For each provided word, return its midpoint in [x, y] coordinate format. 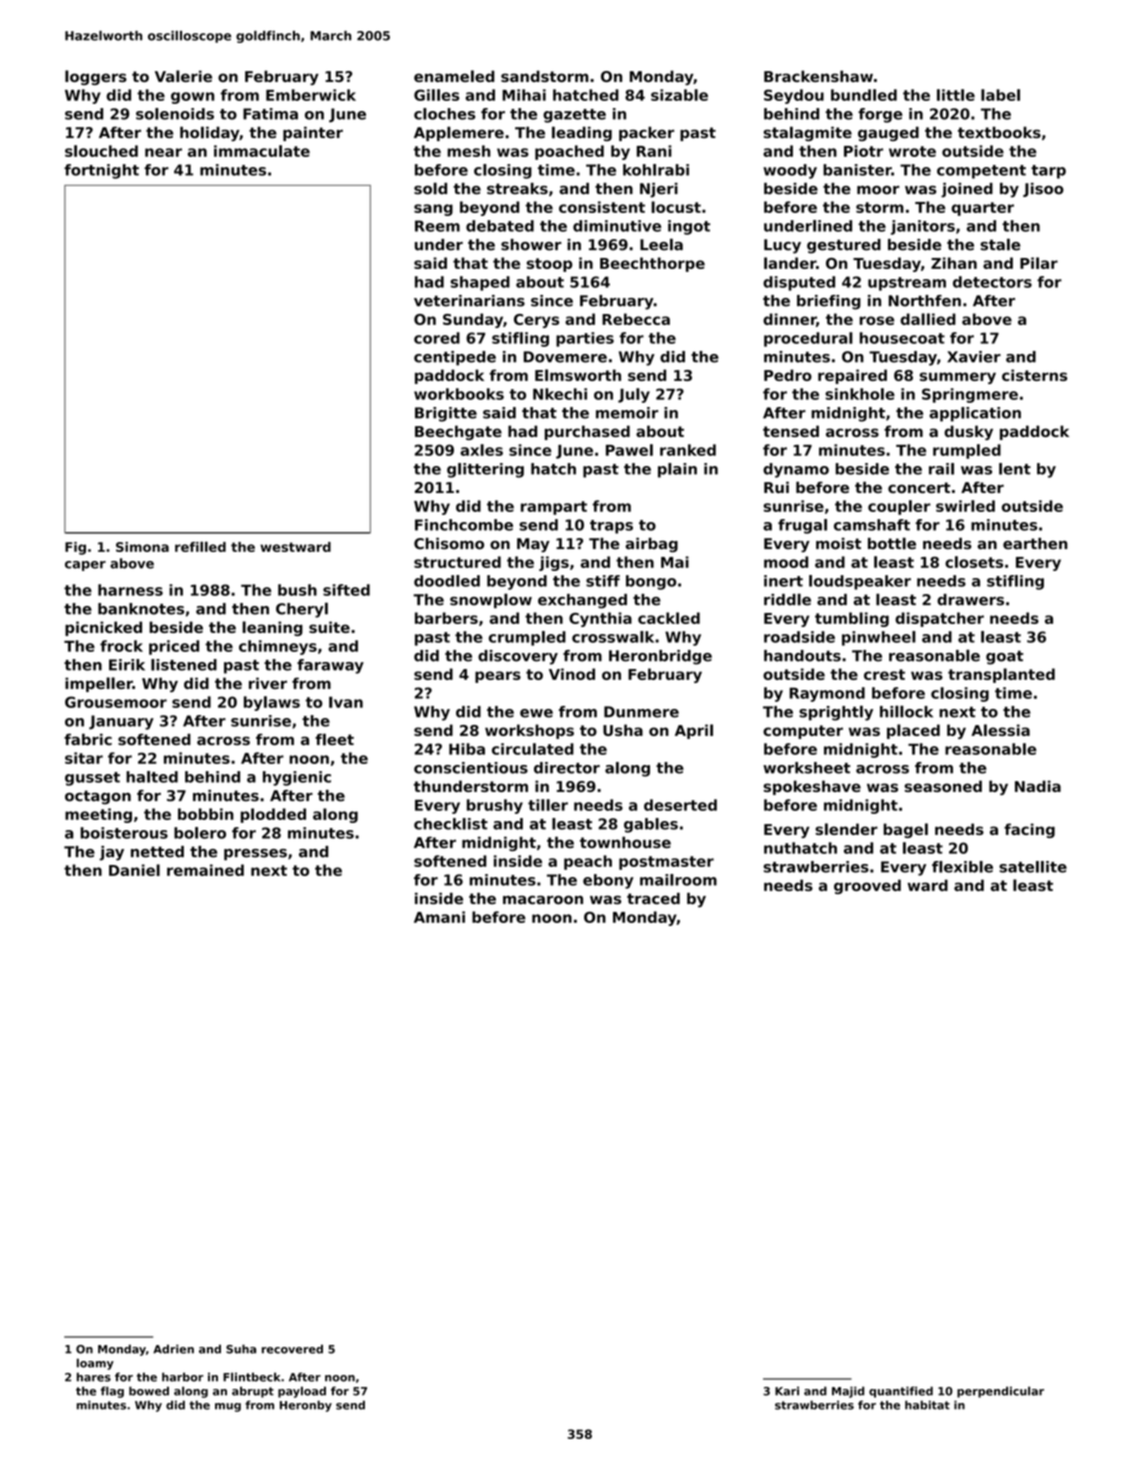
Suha [241, 1349]
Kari [787, 1391]
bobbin [206, 814]
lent [1015, 469]
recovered [292, 1349]
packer [646, 133]
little [956, 95]
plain [677, 470]
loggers [96, 77]
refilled [200, 546]
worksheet [806, 768]
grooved [867, 886]
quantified [901, 1392]
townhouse [625, 842]
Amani [439, 917]
